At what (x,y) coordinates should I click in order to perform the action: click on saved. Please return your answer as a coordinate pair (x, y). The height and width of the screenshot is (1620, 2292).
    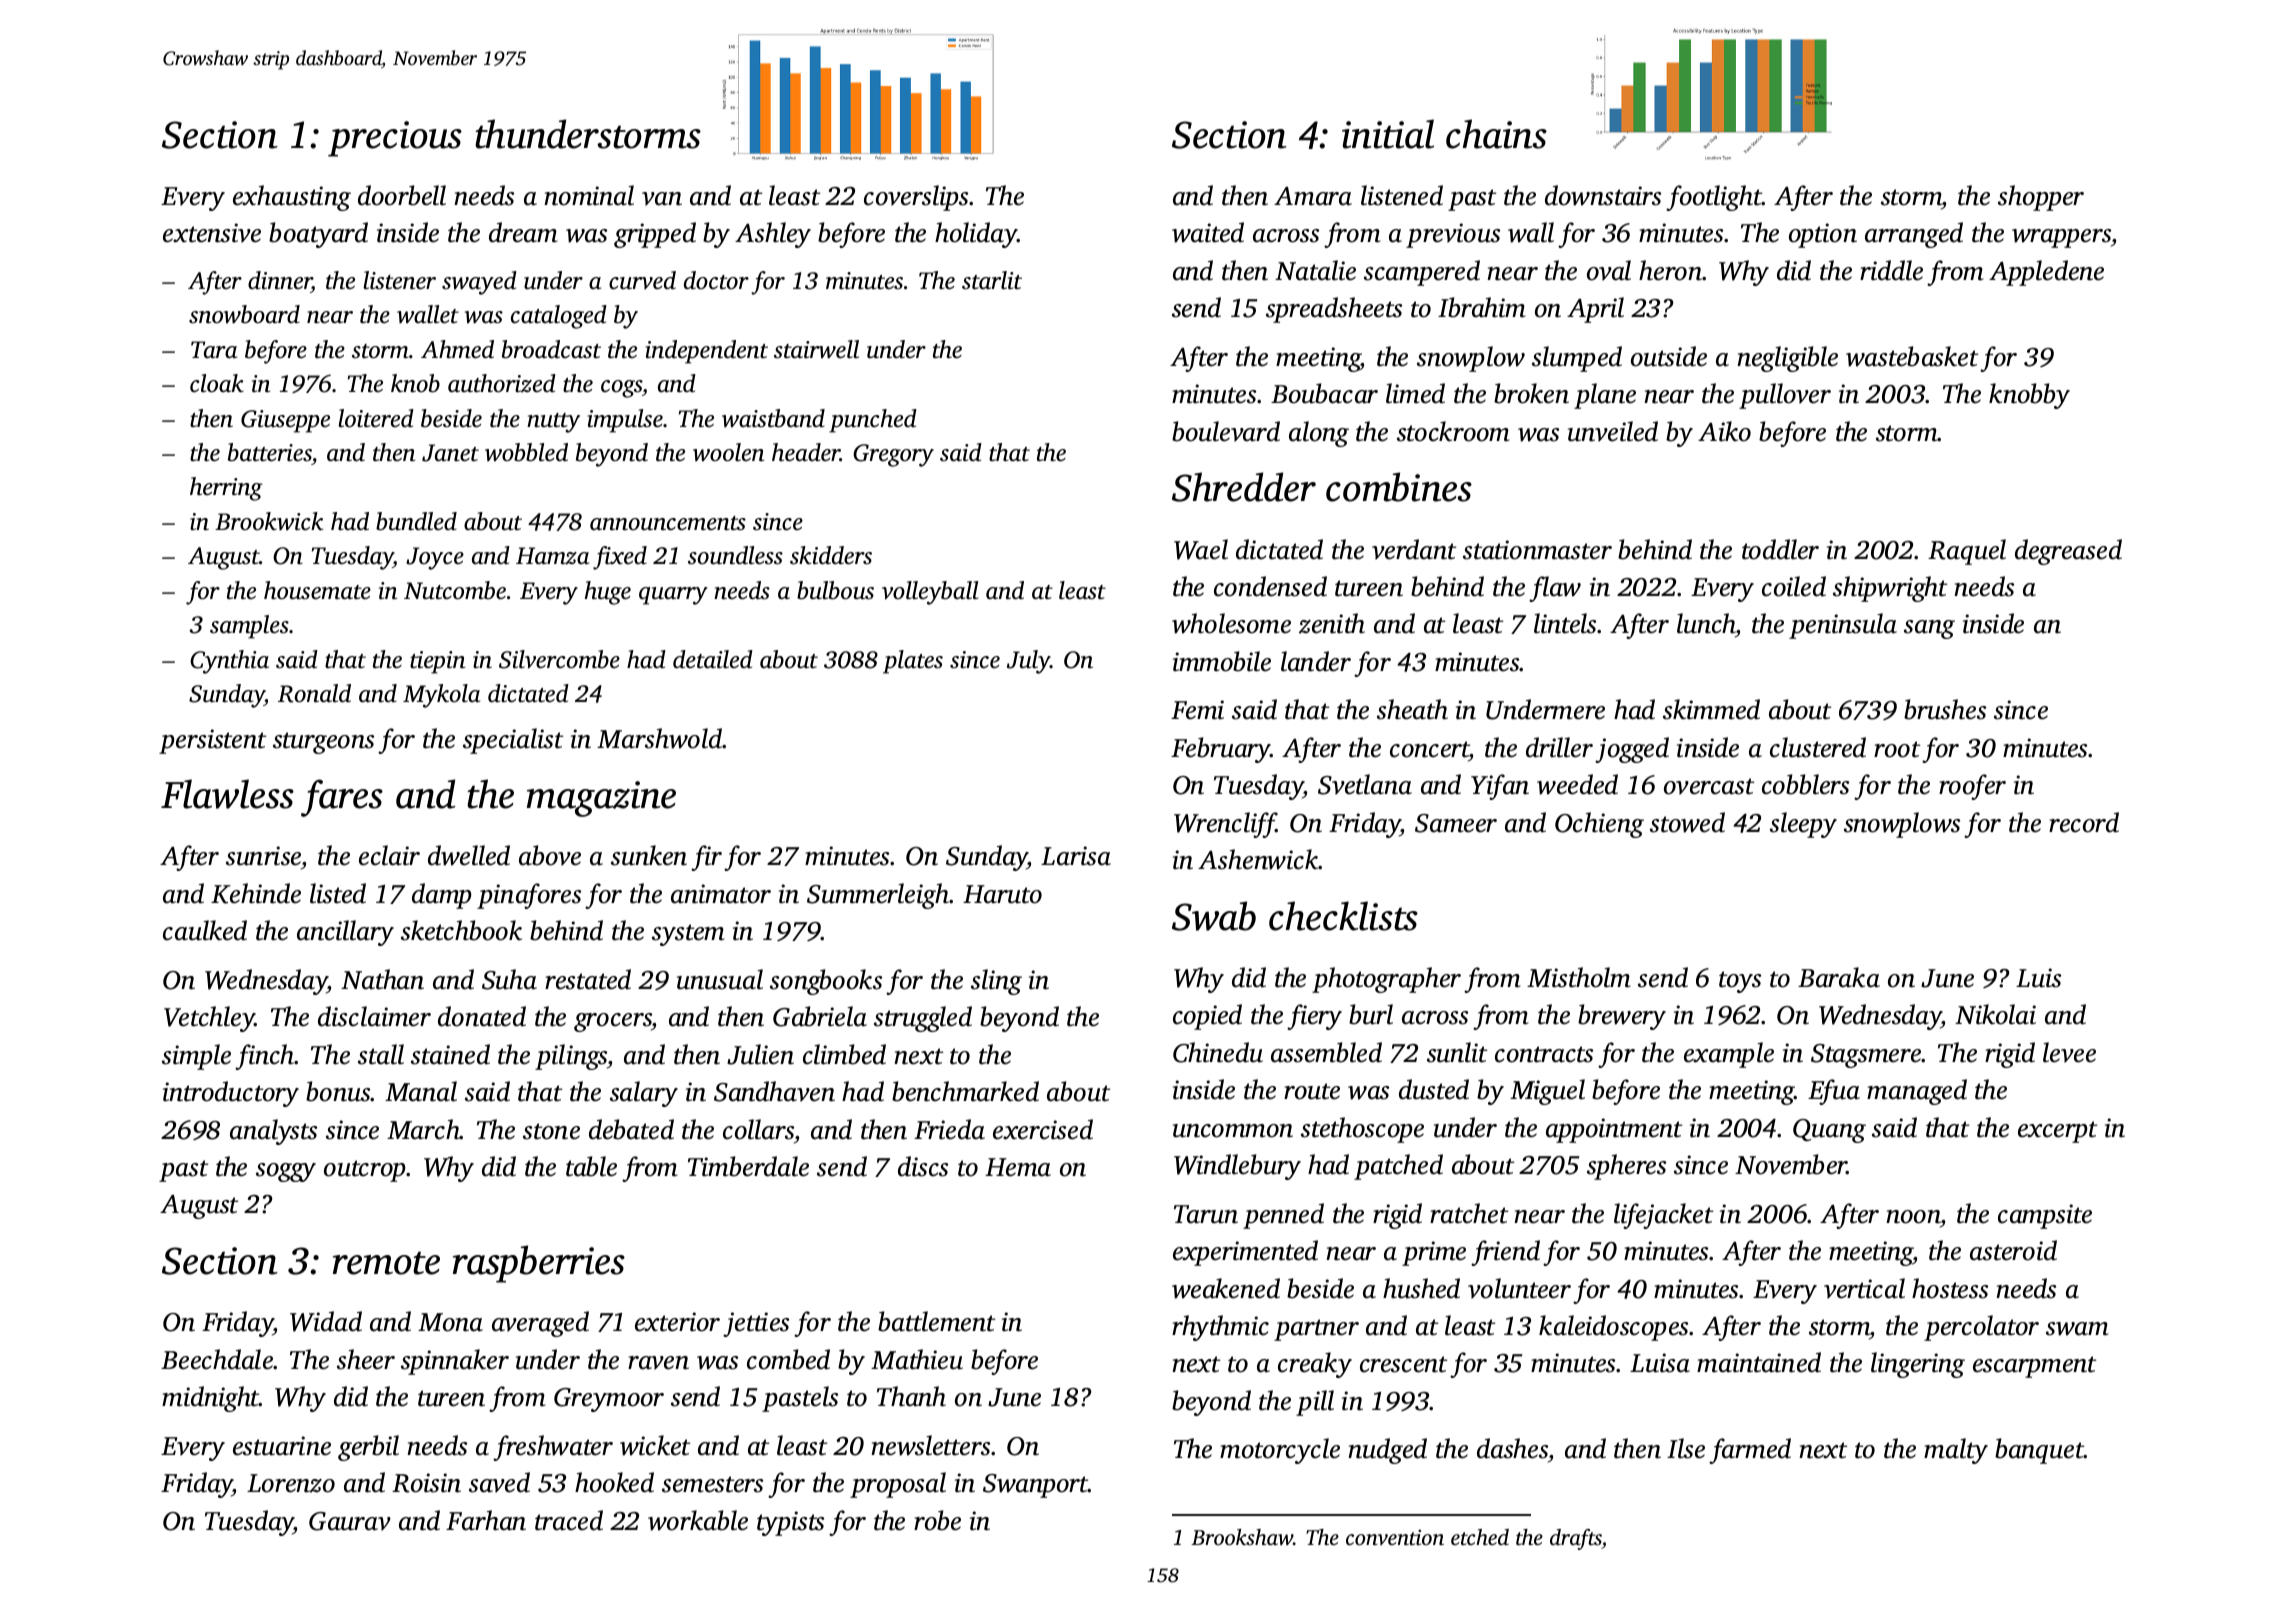
    Looking at the image, I should click on (499, 1482).
